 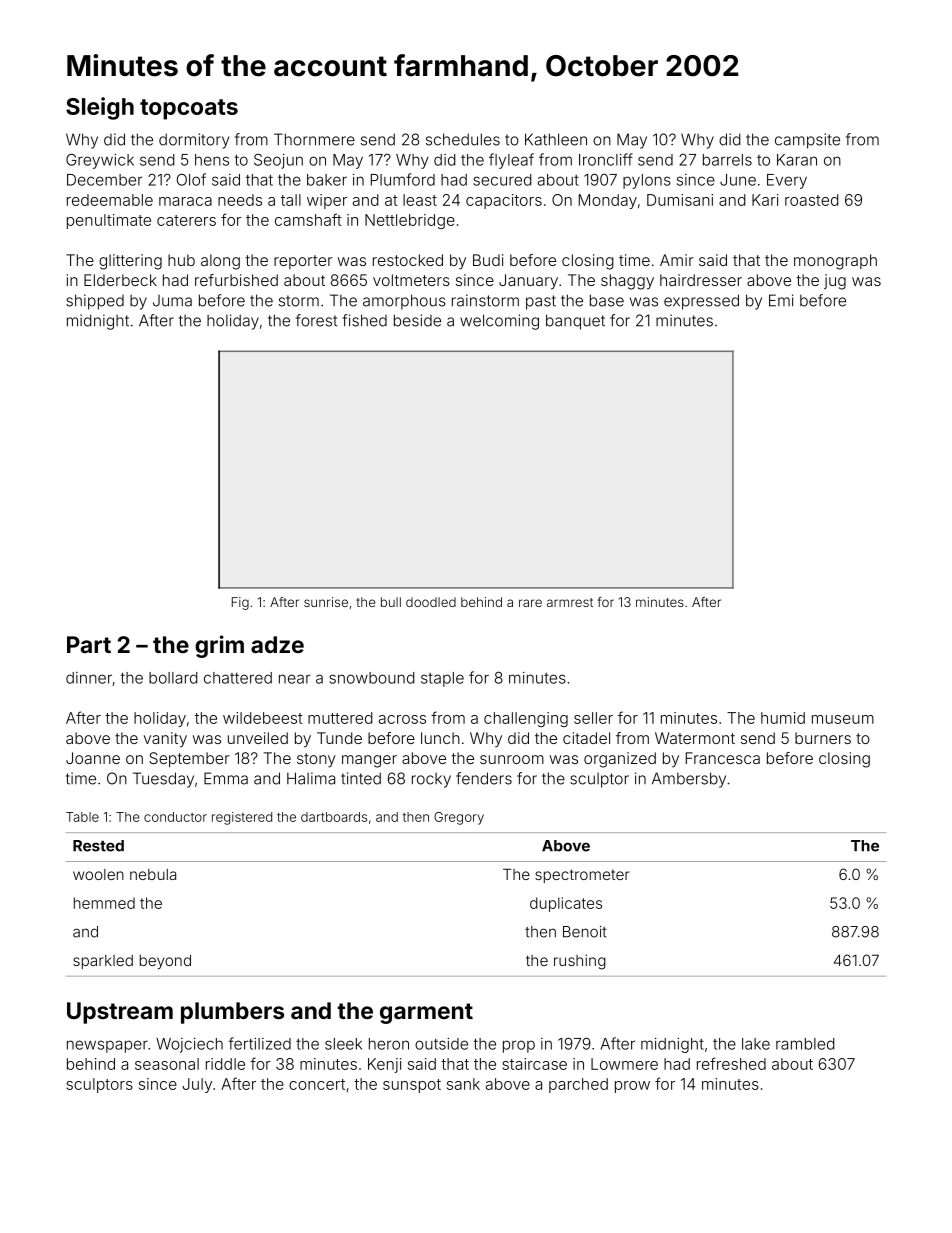 What do you see at coordinates (364, 320) in the document?
I see `fished` at bounding box center [364, 320].
